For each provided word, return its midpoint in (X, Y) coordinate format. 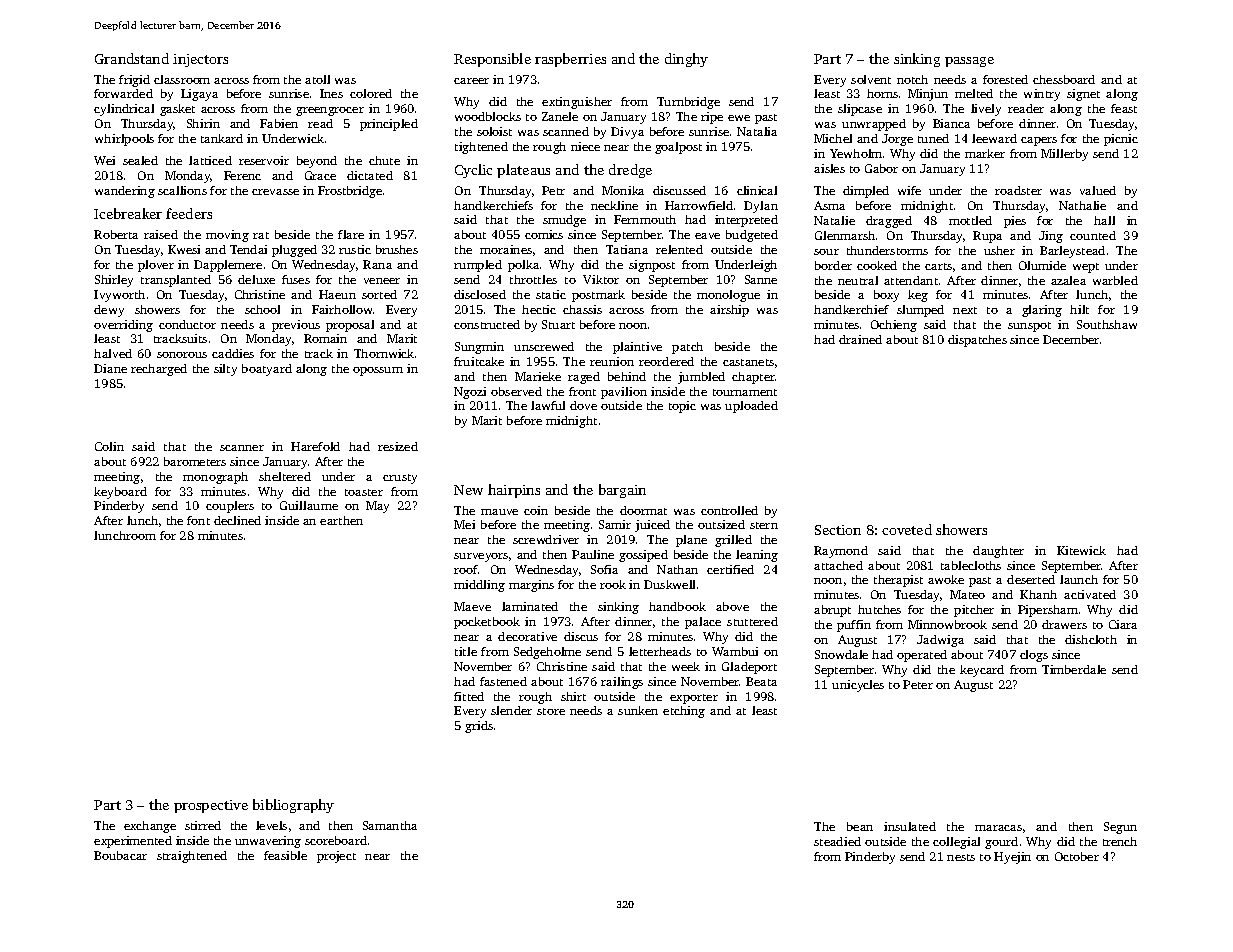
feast (1124, 108)
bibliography (293, 806)
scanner (242, 448)
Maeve (472, 606)
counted (1093, 235)
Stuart (558, 324)
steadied (837, 841)
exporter (694, 699)
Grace (320, 175)
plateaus (523, 171)
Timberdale (1074, 669)
